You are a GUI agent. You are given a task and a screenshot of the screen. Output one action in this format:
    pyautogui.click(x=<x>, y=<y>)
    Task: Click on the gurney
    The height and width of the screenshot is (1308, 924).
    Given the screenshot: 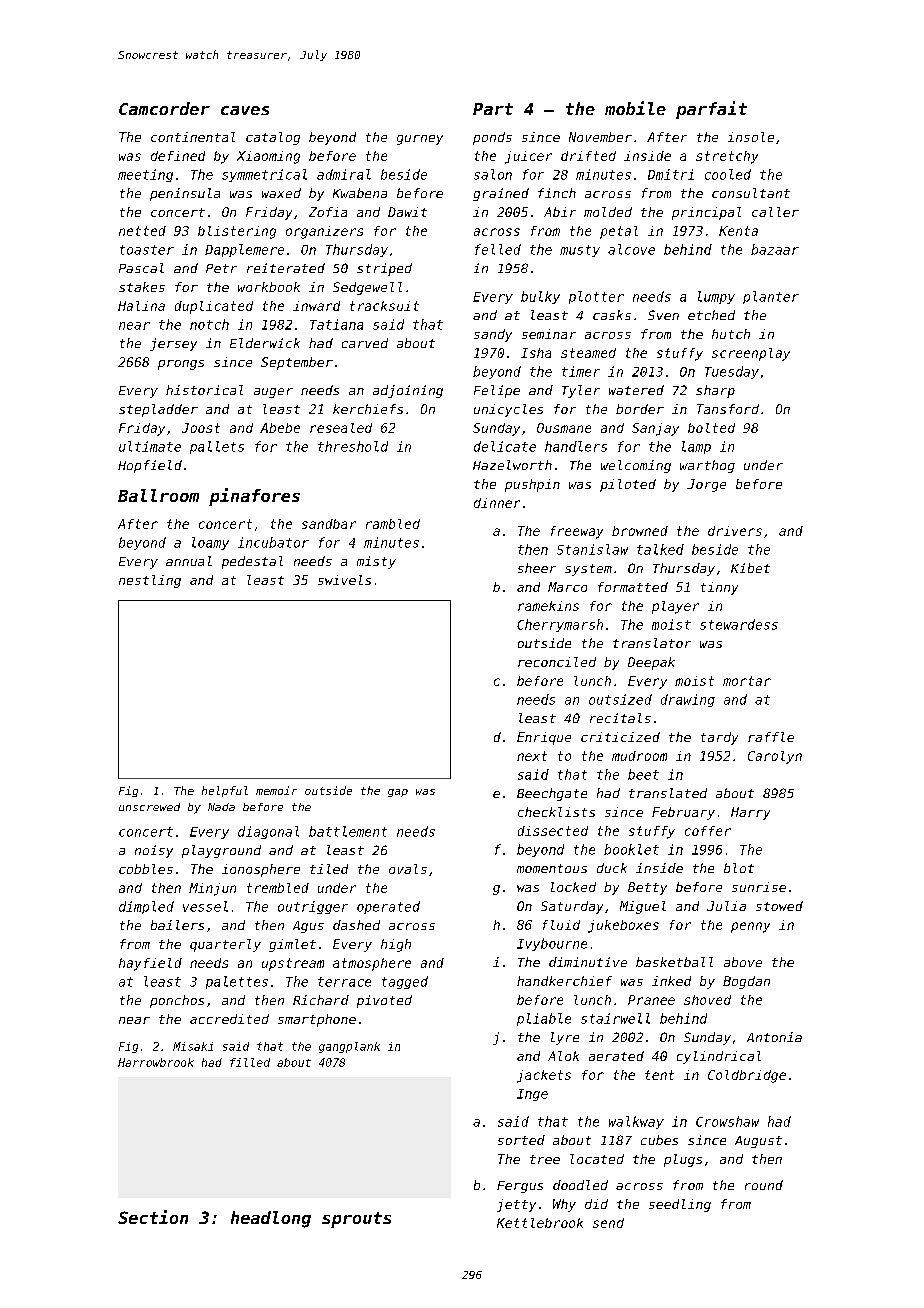 What is the action you would take?
    pyautogui.click(x=420, y=140)
